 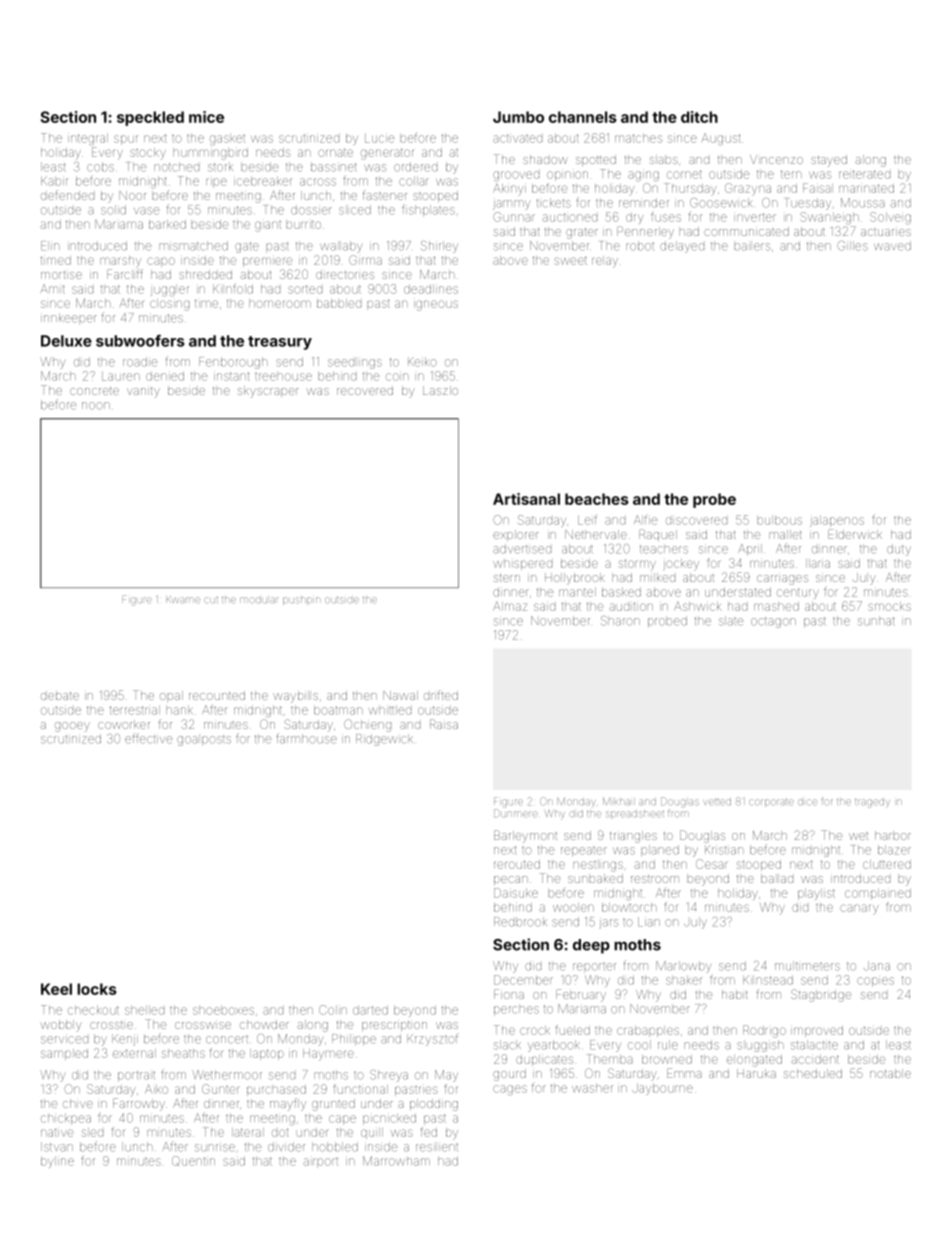 I want to click on marinated, so click(x=866, y=188).
